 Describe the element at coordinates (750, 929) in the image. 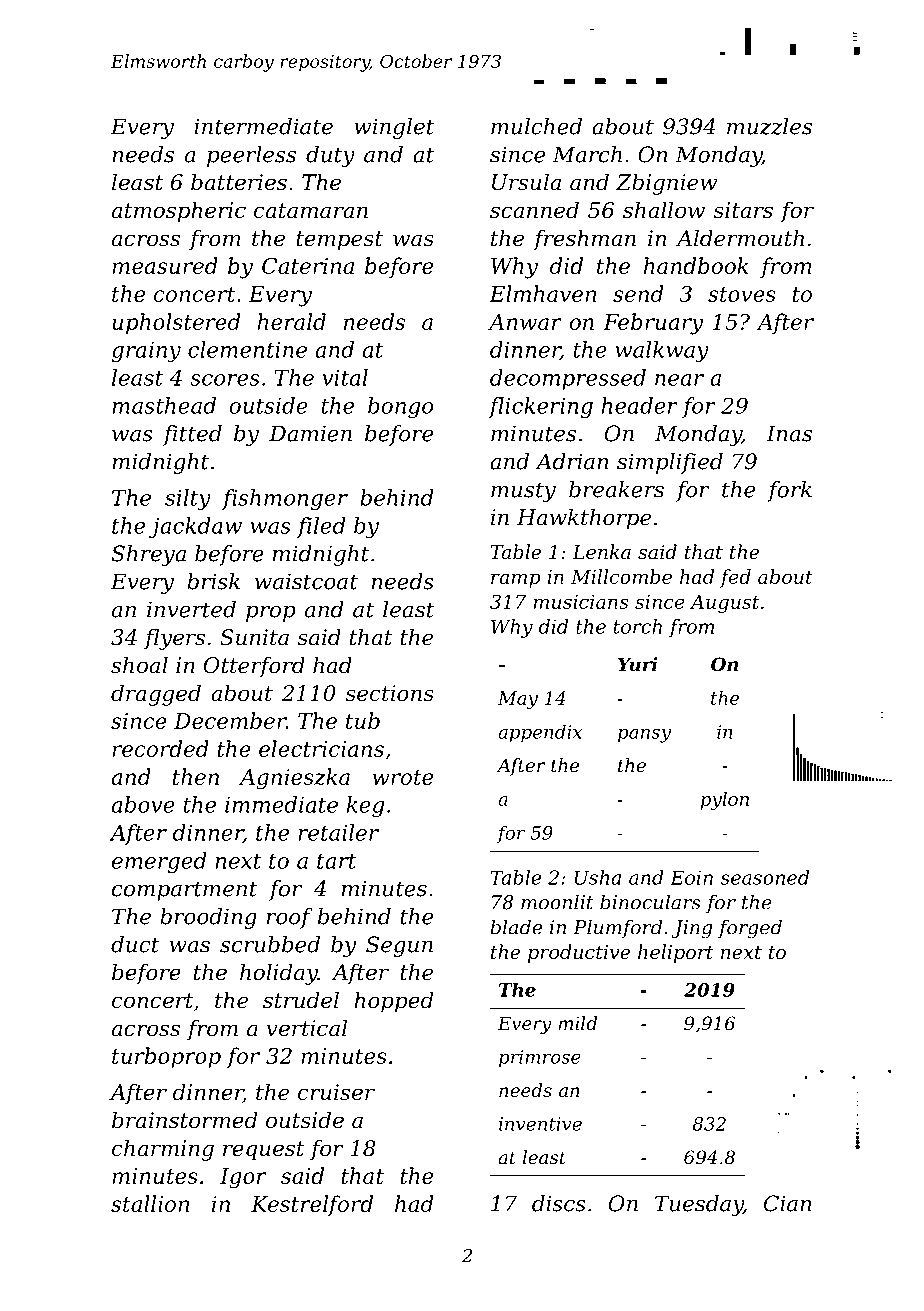

I see `forged` at that location.
